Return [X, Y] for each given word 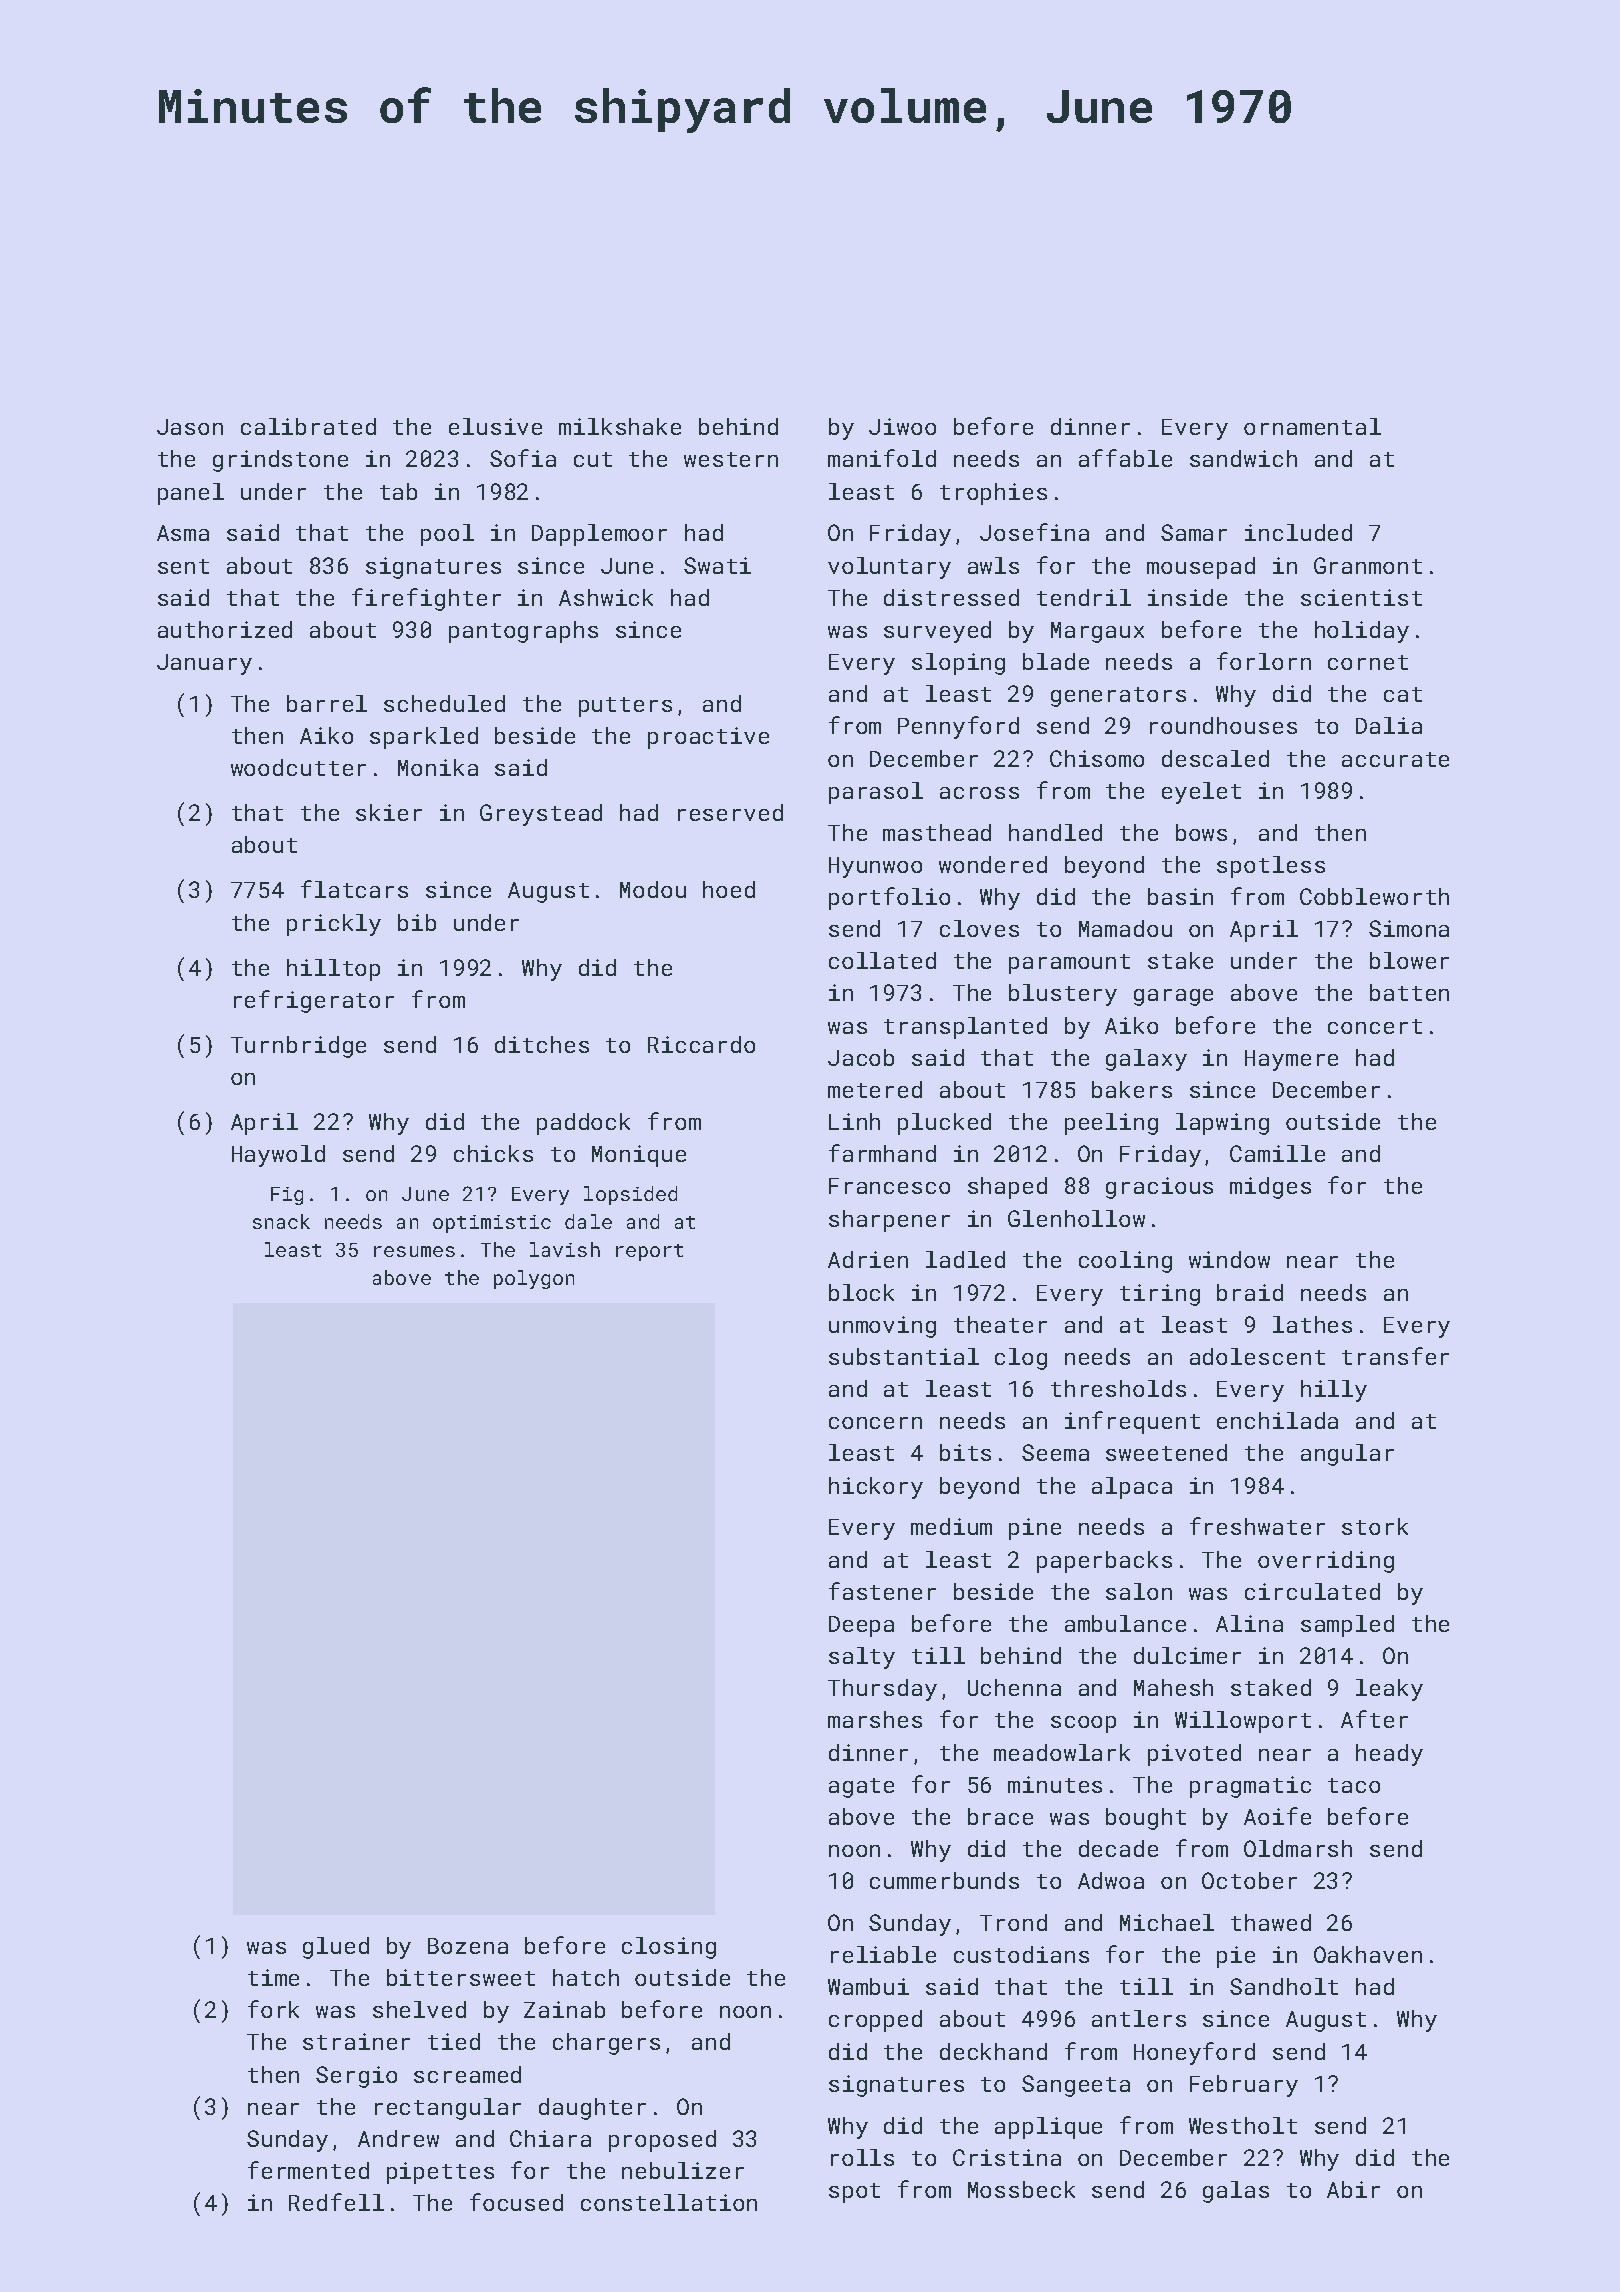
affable [1125, 458]
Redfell [336, 2202]
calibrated [308, 426]
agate [861, 1788]
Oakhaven [1368, 1954]
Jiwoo [902, 426]
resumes [414, 1251]
